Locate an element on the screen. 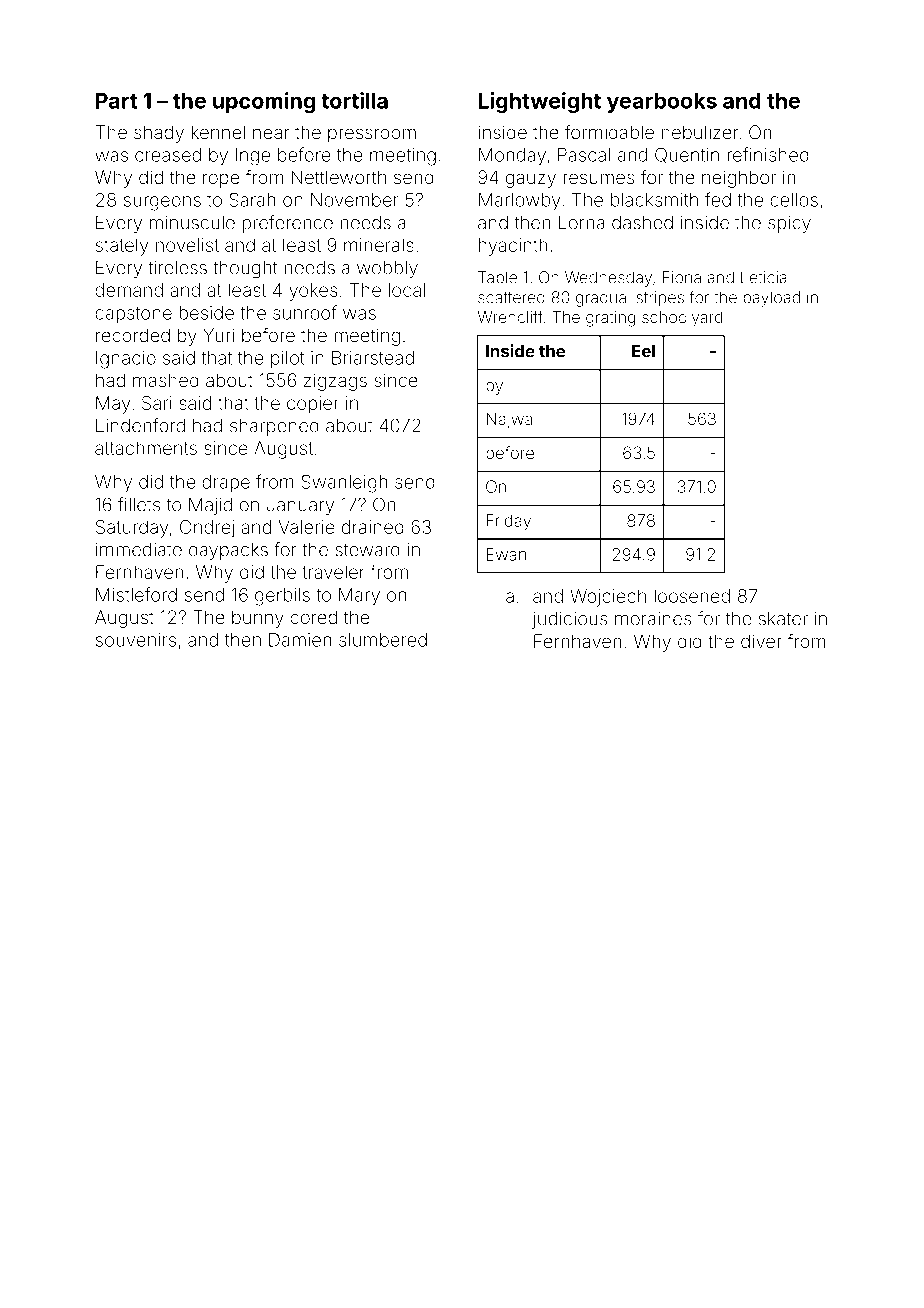  bunny is located at coordinates (258, 619).
